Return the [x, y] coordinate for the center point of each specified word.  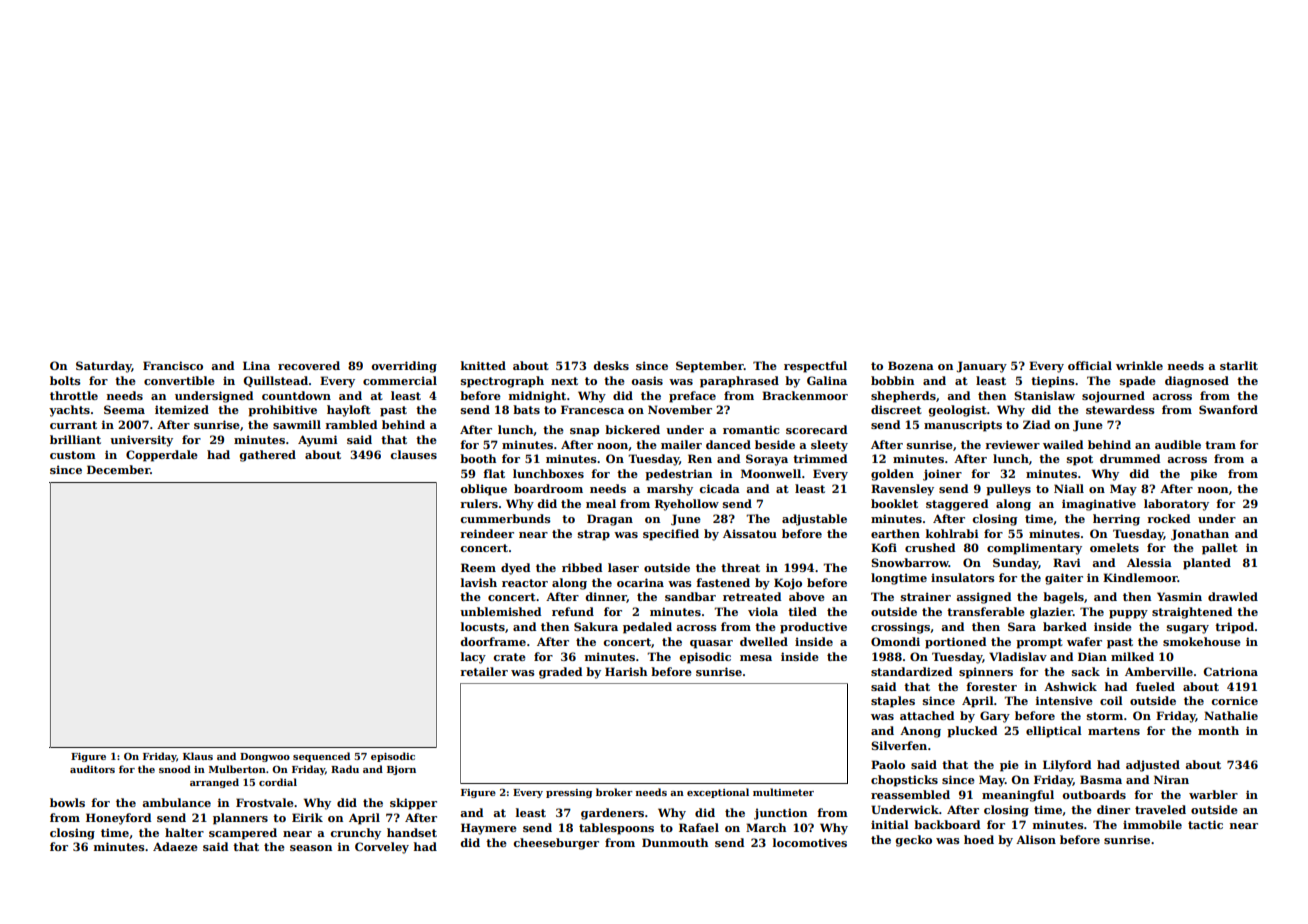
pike [1203, 475]
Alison [1036, 839]
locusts [483, 626]
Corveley [382, 848]
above [807, 596]
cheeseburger [556, 844]
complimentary [1034, 549]
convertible [179, 380]
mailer [681, 444]
